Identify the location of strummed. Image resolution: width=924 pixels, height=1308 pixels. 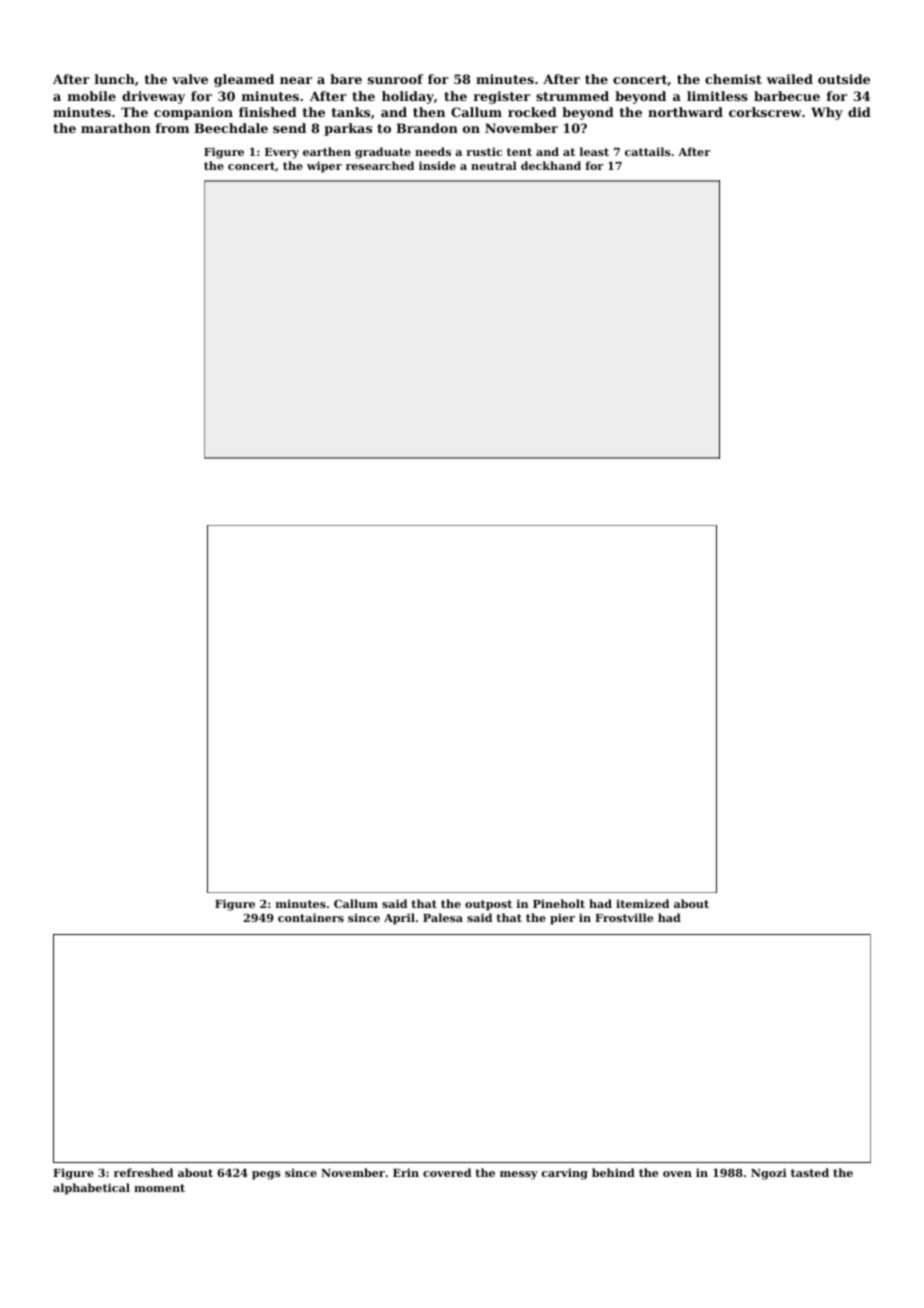
(572, 96).
